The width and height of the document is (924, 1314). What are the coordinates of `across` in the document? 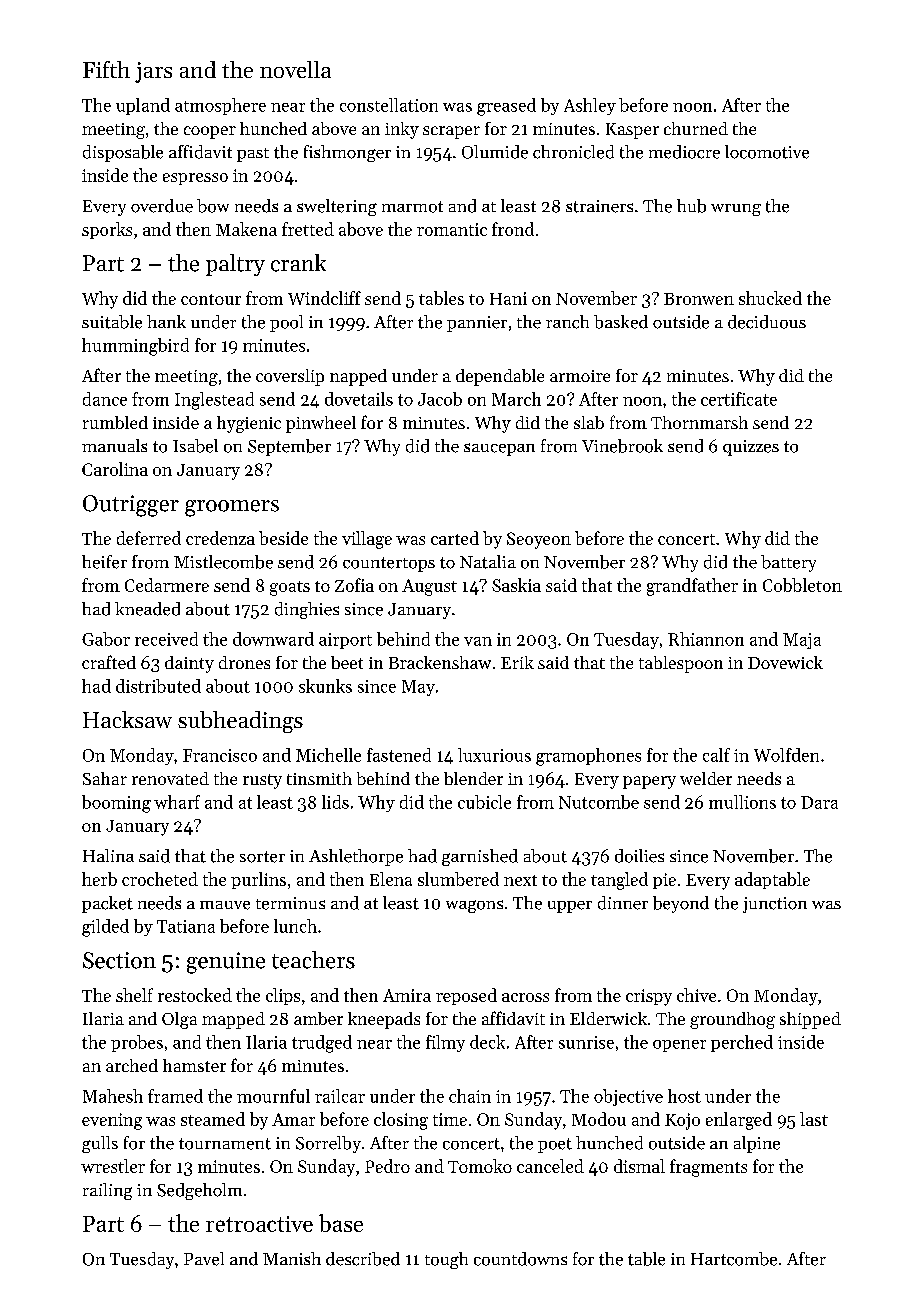 It's located at (525, 997).
